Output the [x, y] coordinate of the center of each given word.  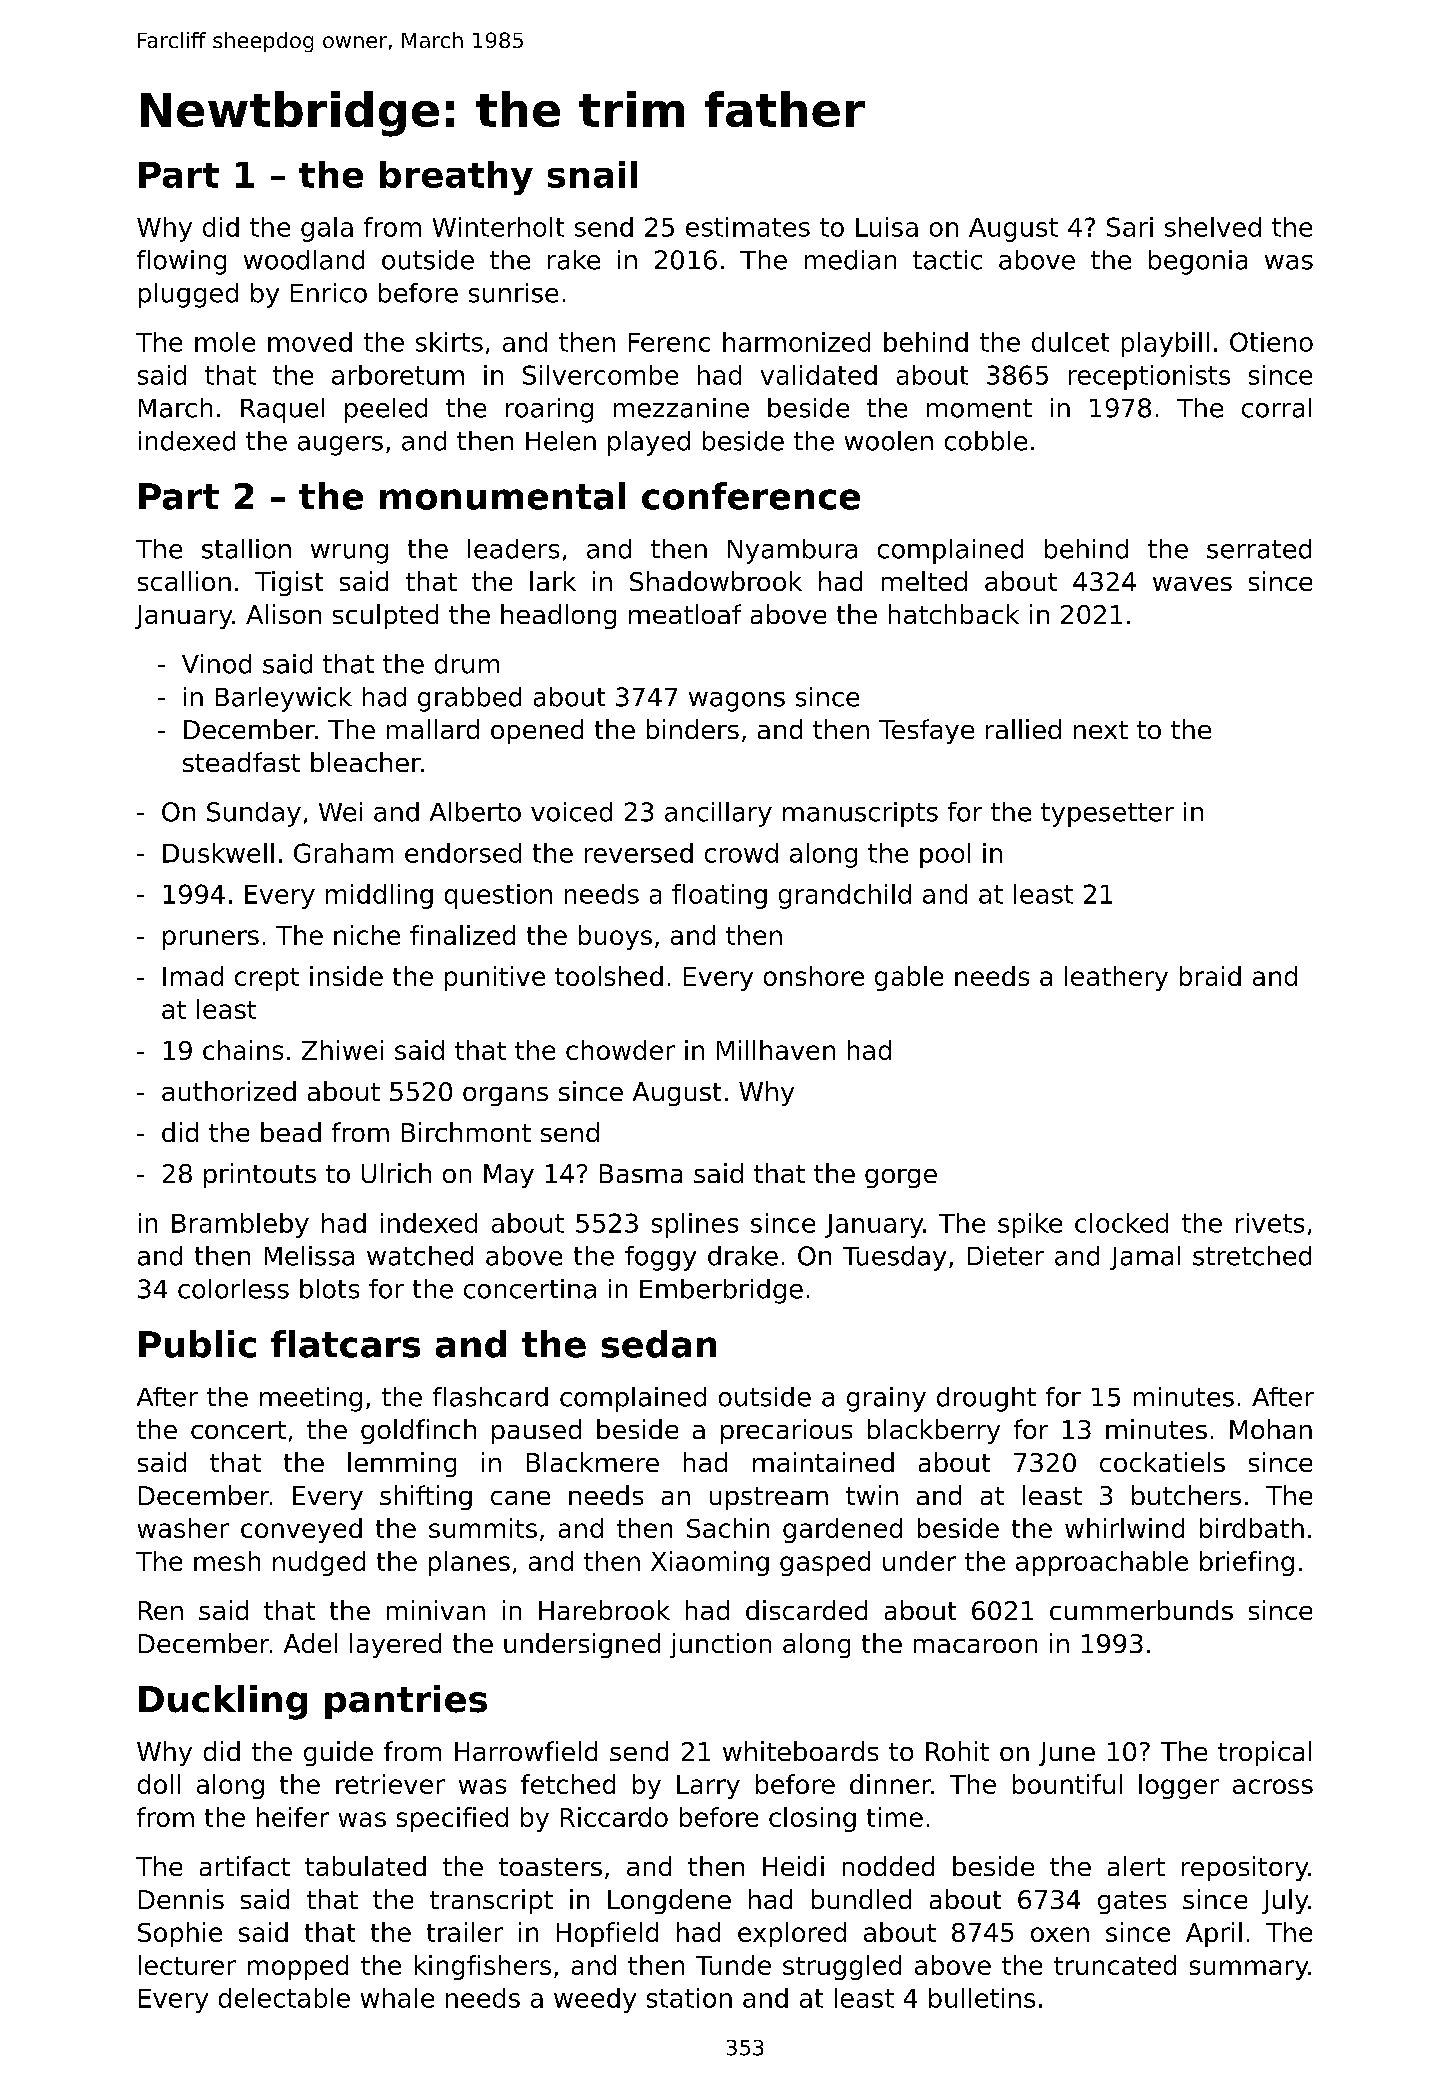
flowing [181, 262]
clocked [1121, 1223]
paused [536, 1431]
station [689, 1998]
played [649, 443]
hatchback [954, 614]
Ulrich [396, 1173]
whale [397, 1998]
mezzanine [681, 408]
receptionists [1149, 377]
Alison [283, 614]
